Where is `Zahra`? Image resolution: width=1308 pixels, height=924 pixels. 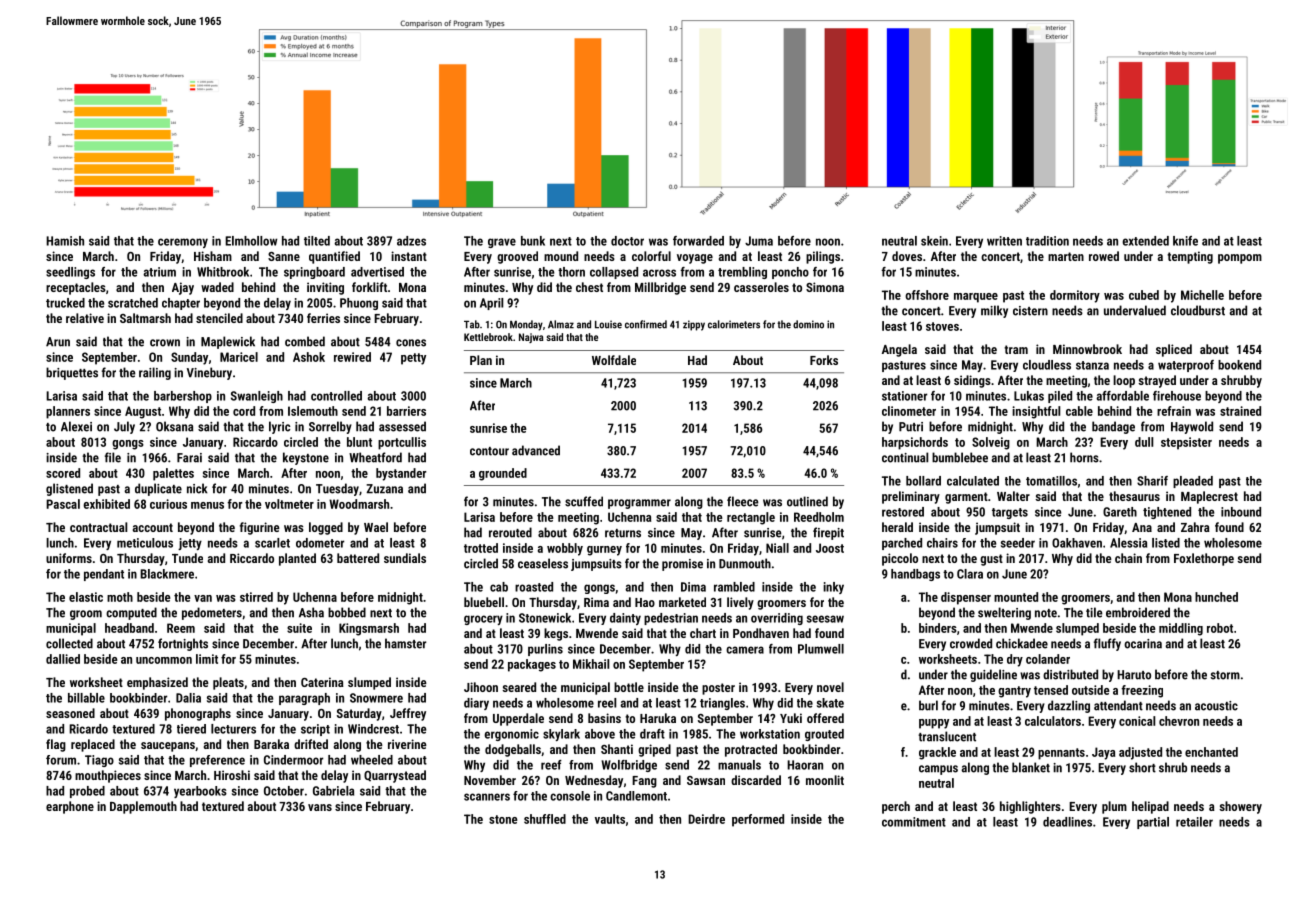
Zahra is located at coordinates (1195, 527).
